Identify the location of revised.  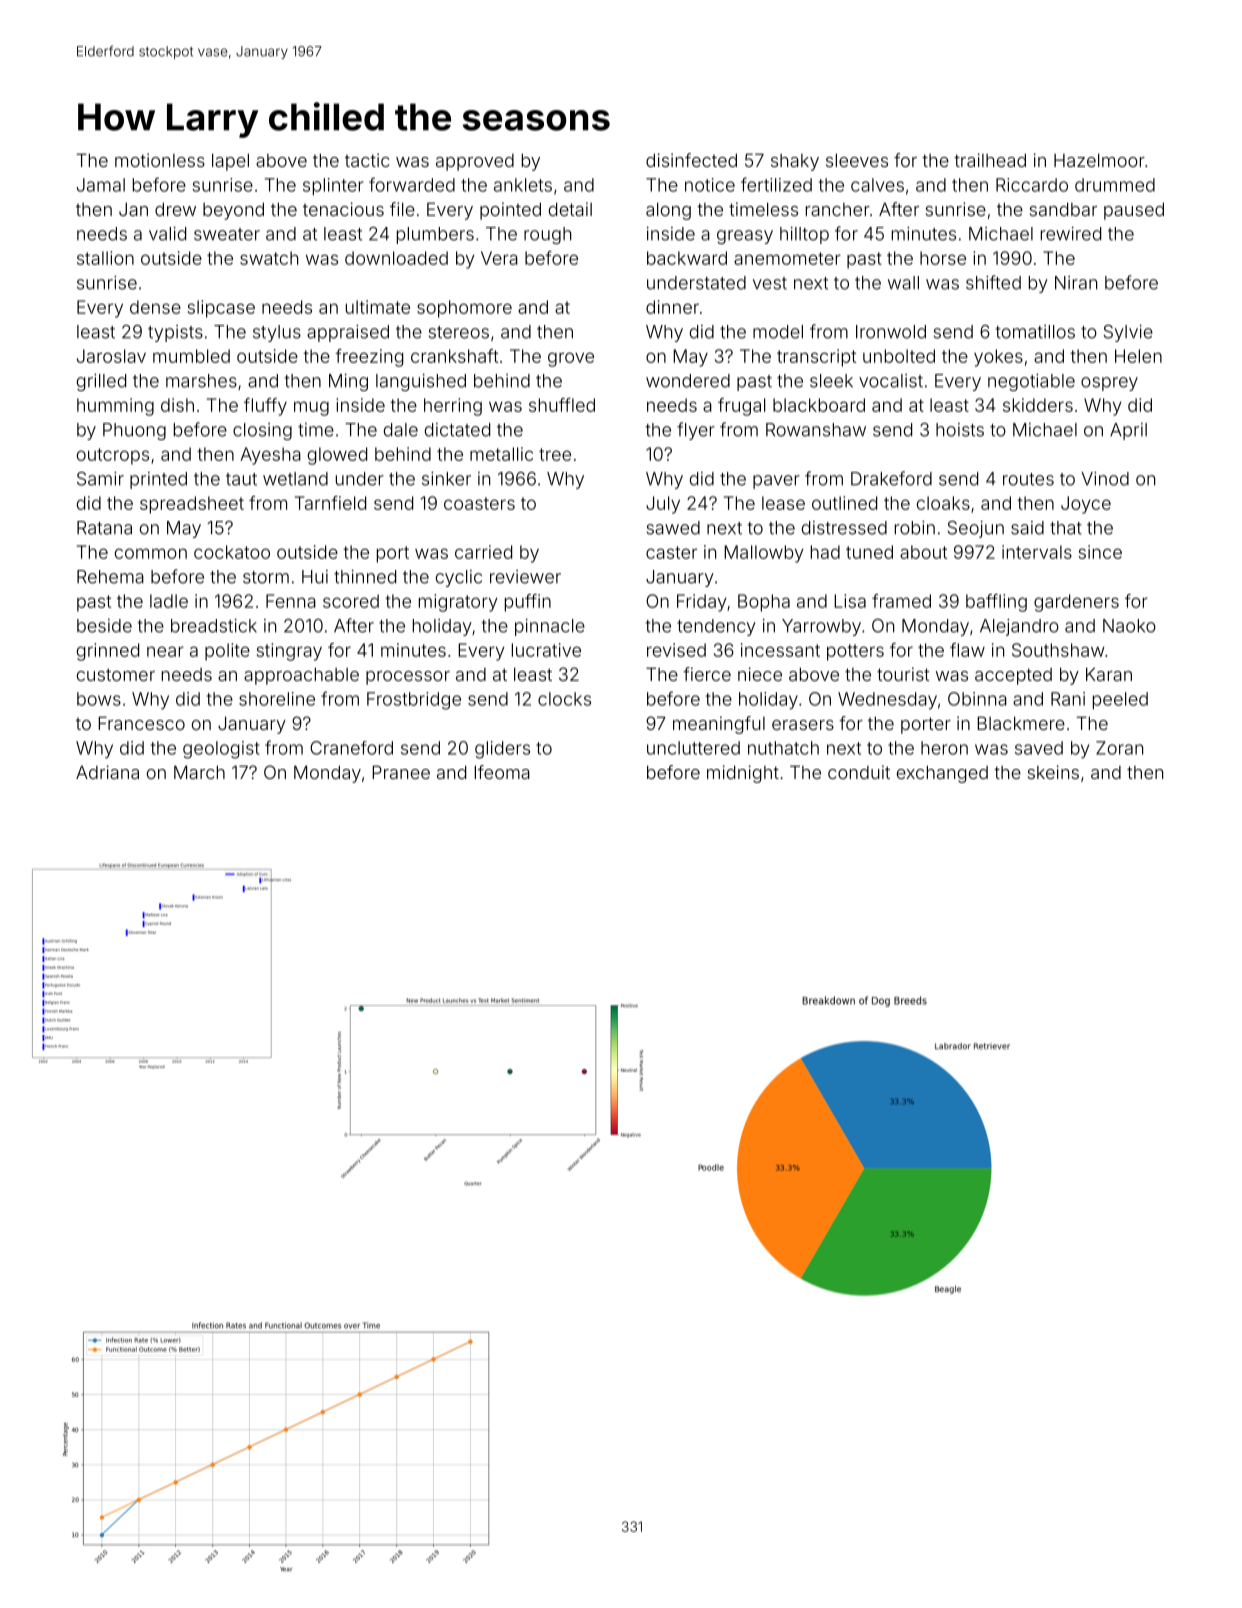
(676, 650).
